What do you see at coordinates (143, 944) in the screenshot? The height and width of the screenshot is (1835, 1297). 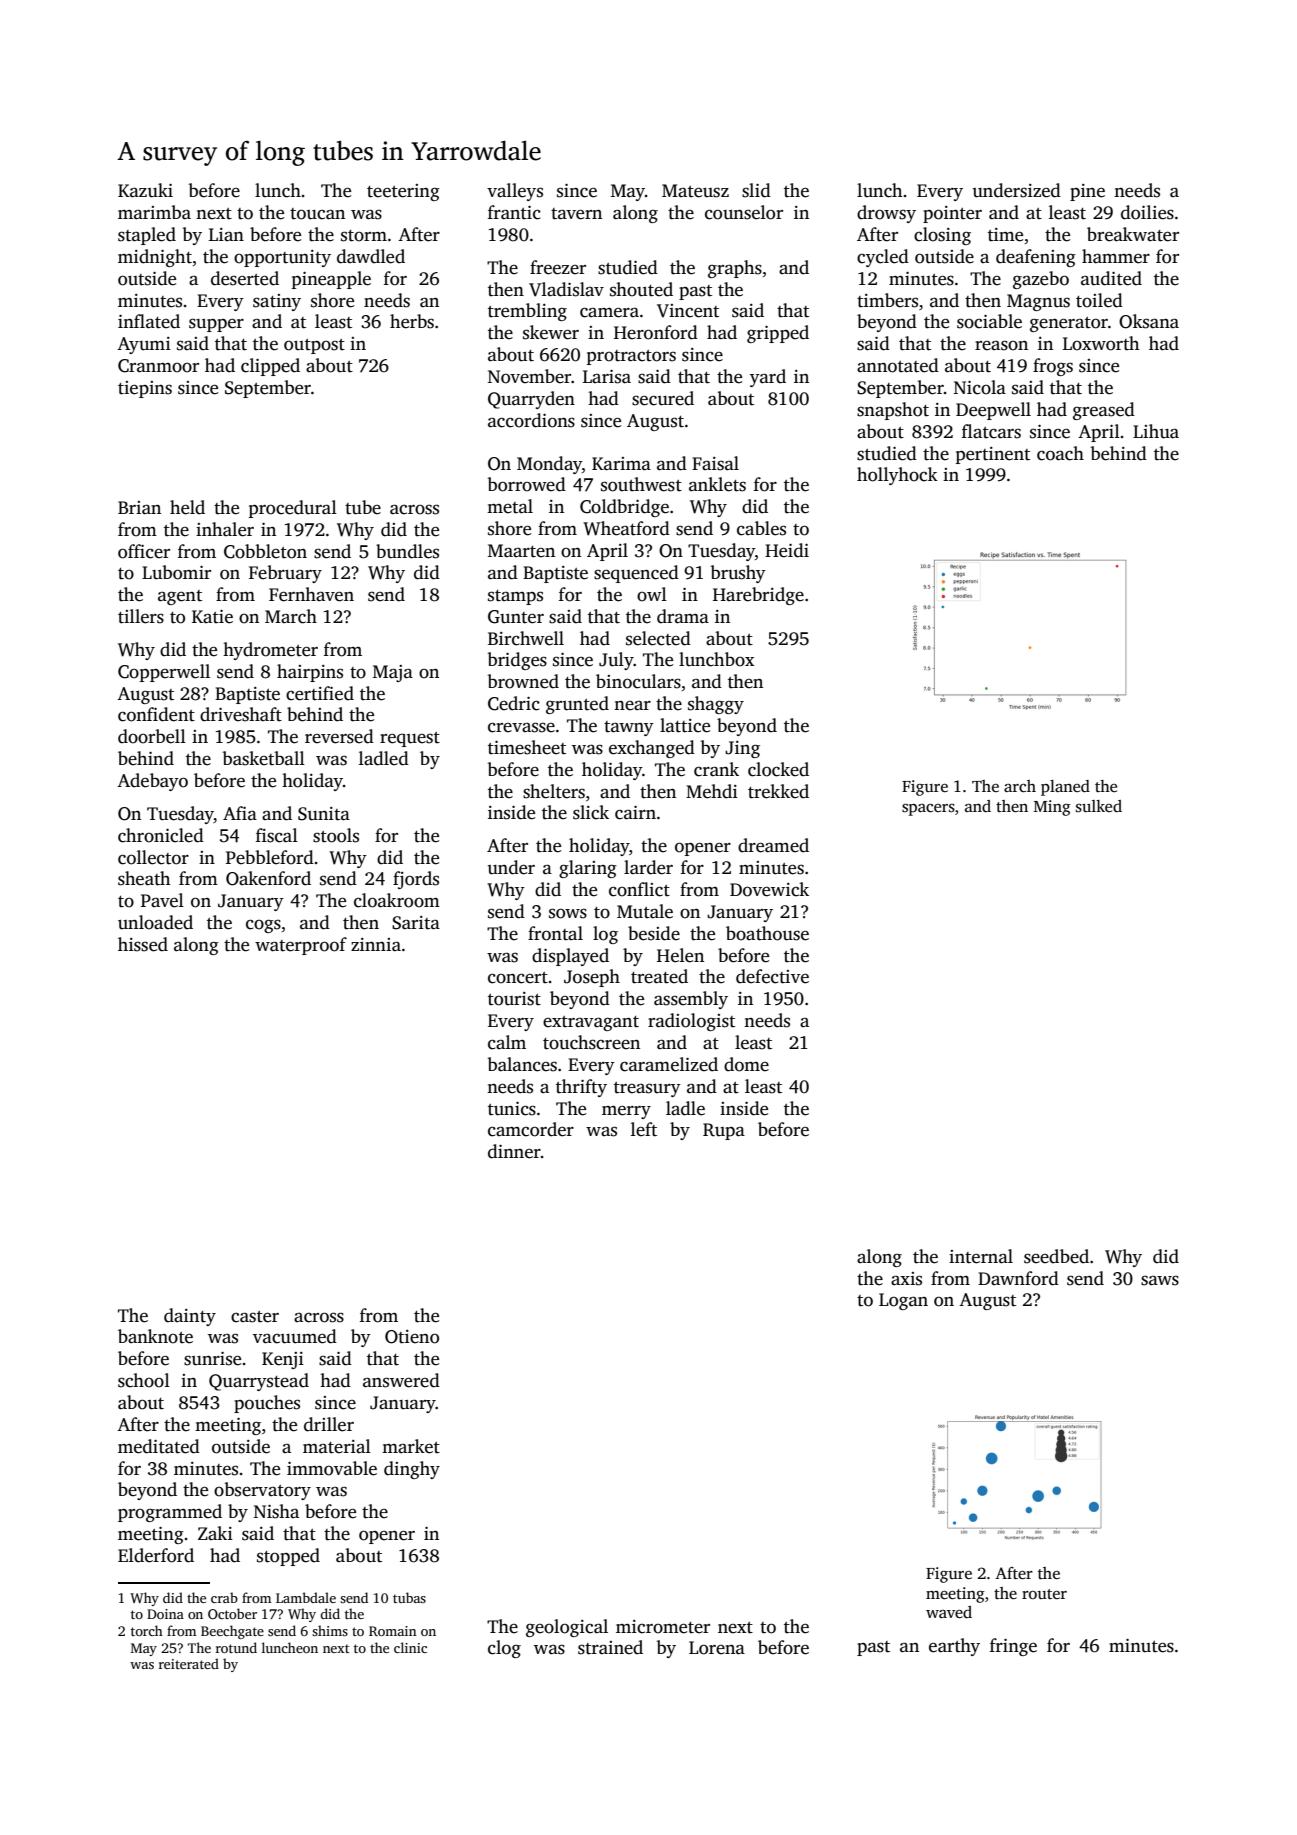 I see `hissed` at bounding box center [143, 944].
